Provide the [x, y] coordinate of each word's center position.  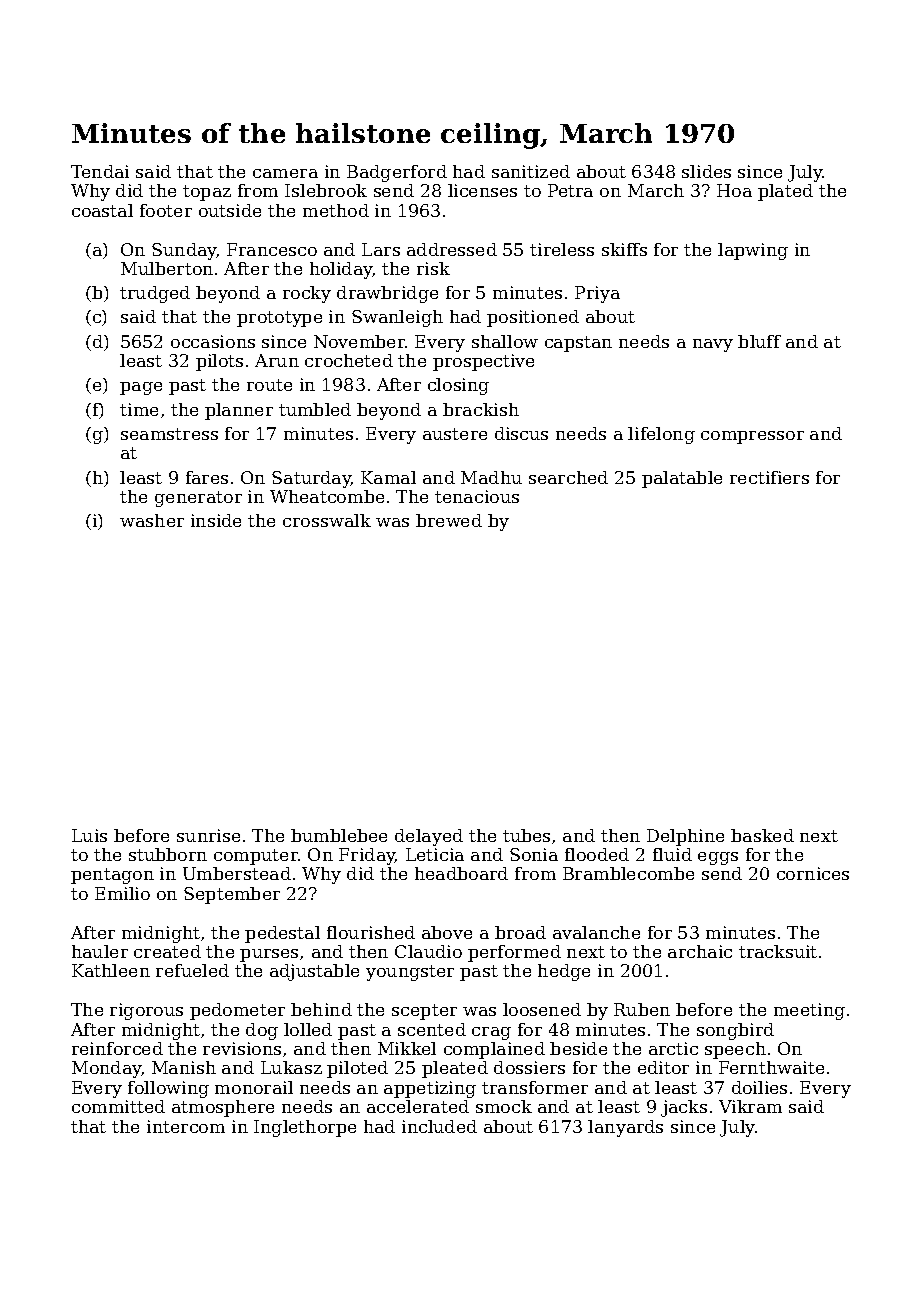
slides [706, 171]
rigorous [146, 1011]
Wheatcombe [327, 496]
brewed [449, 520]
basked [762, 835]
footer [166, 210]
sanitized [531, 171]
